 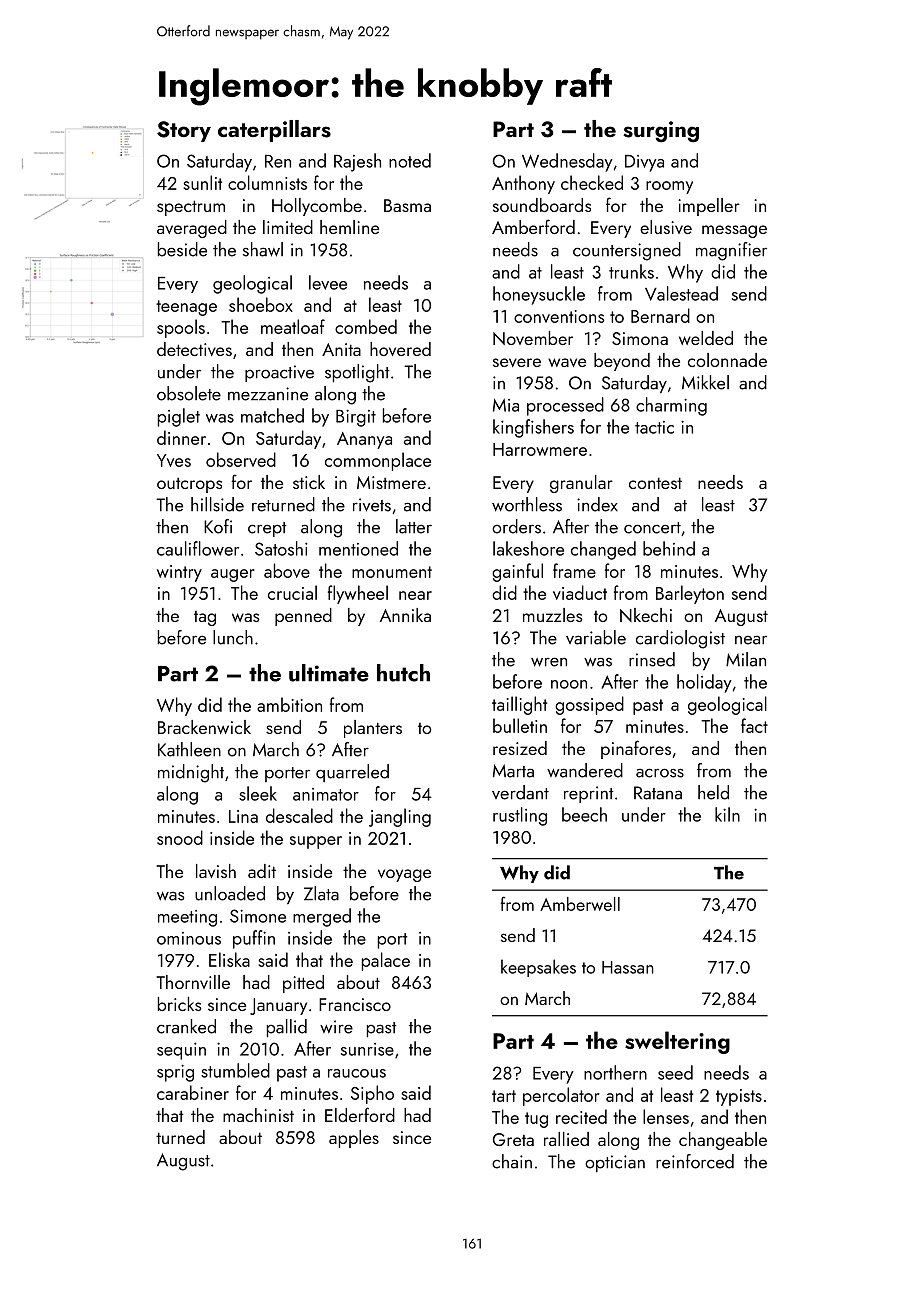 What do you see at coordinates (754, 725) in the image?
I see `fact` at bounding box center [754, 725].
